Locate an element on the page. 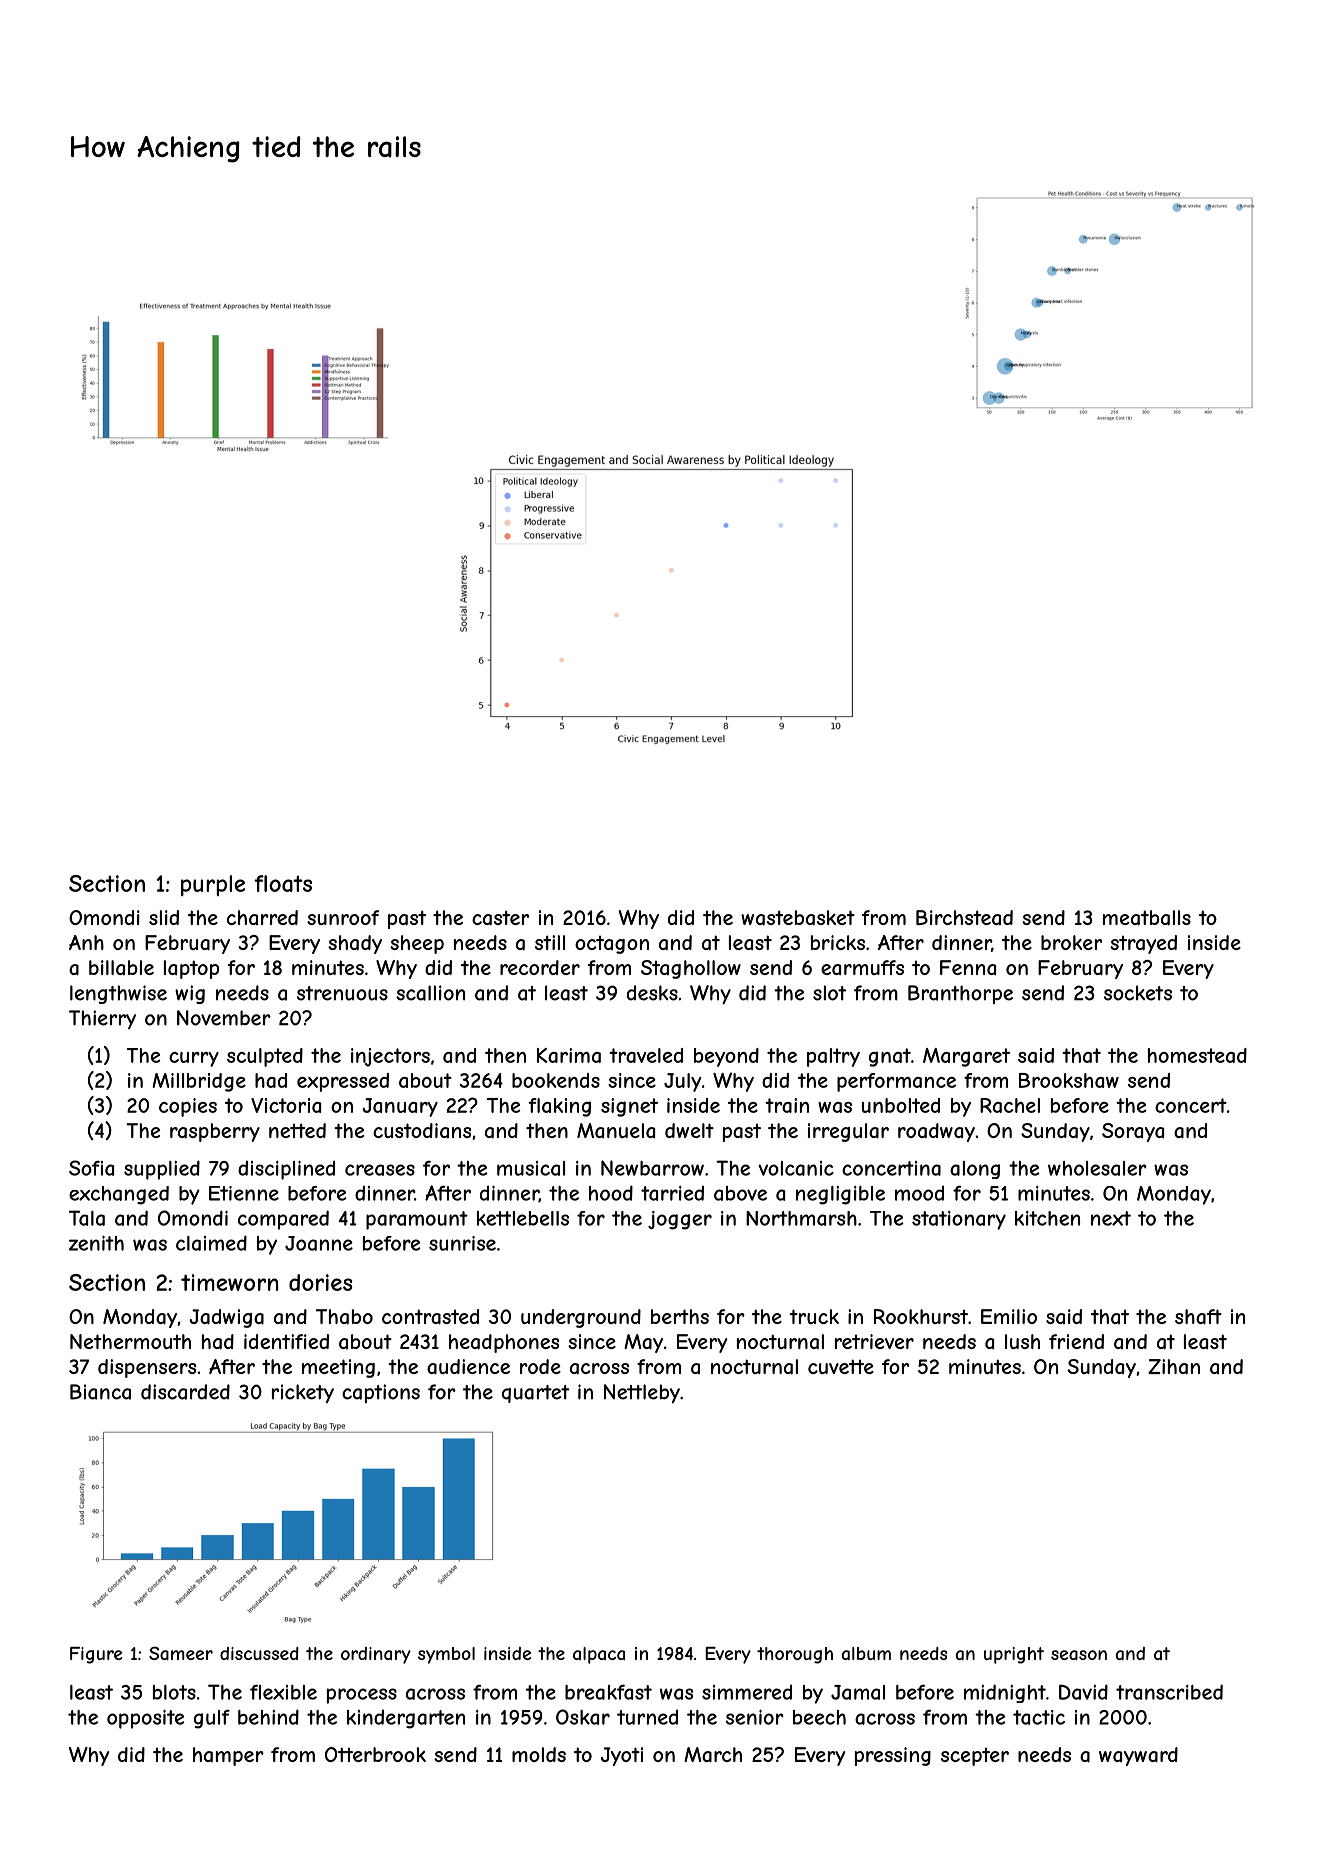 The width and height of the image is (1320, 1866). hamper is located at coordinates (228, 1756).
